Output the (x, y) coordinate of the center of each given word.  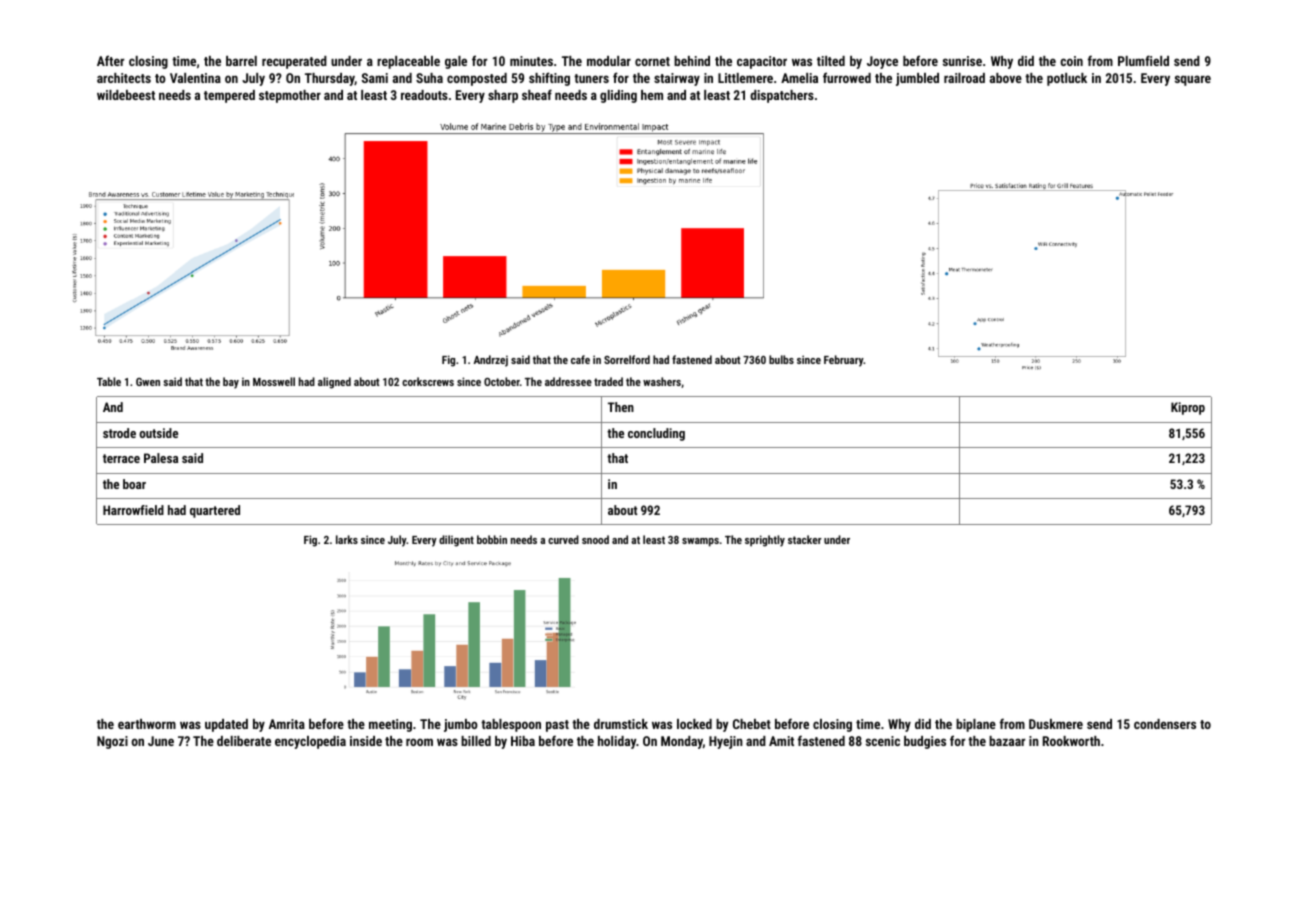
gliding (618, 96)
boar (134, 484)
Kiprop (1188, 408)
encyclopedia (310, 742)
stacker (805, 539)
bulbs (781, 359)
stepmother (290, 96)
